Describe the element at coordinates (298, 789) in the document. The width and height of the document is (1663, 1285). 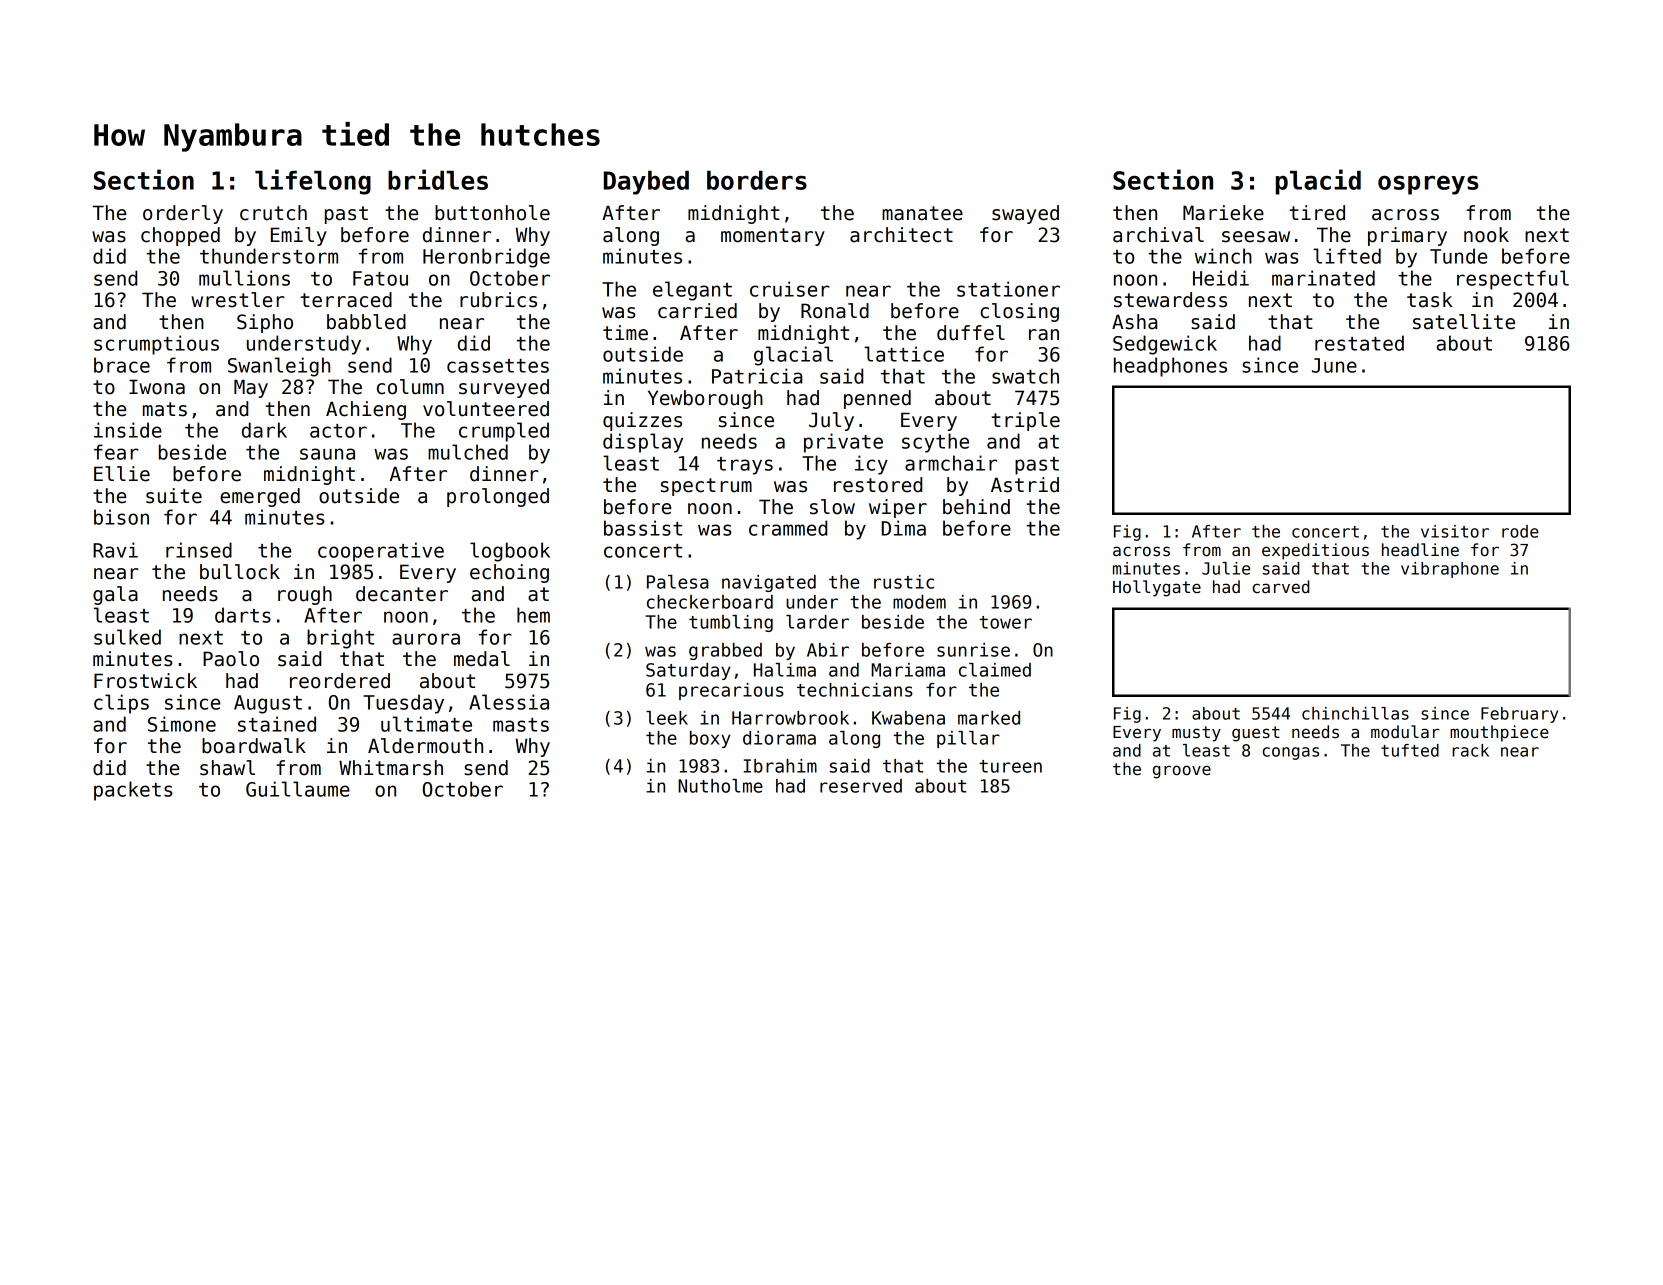
I see `Guillaume` at that location.
